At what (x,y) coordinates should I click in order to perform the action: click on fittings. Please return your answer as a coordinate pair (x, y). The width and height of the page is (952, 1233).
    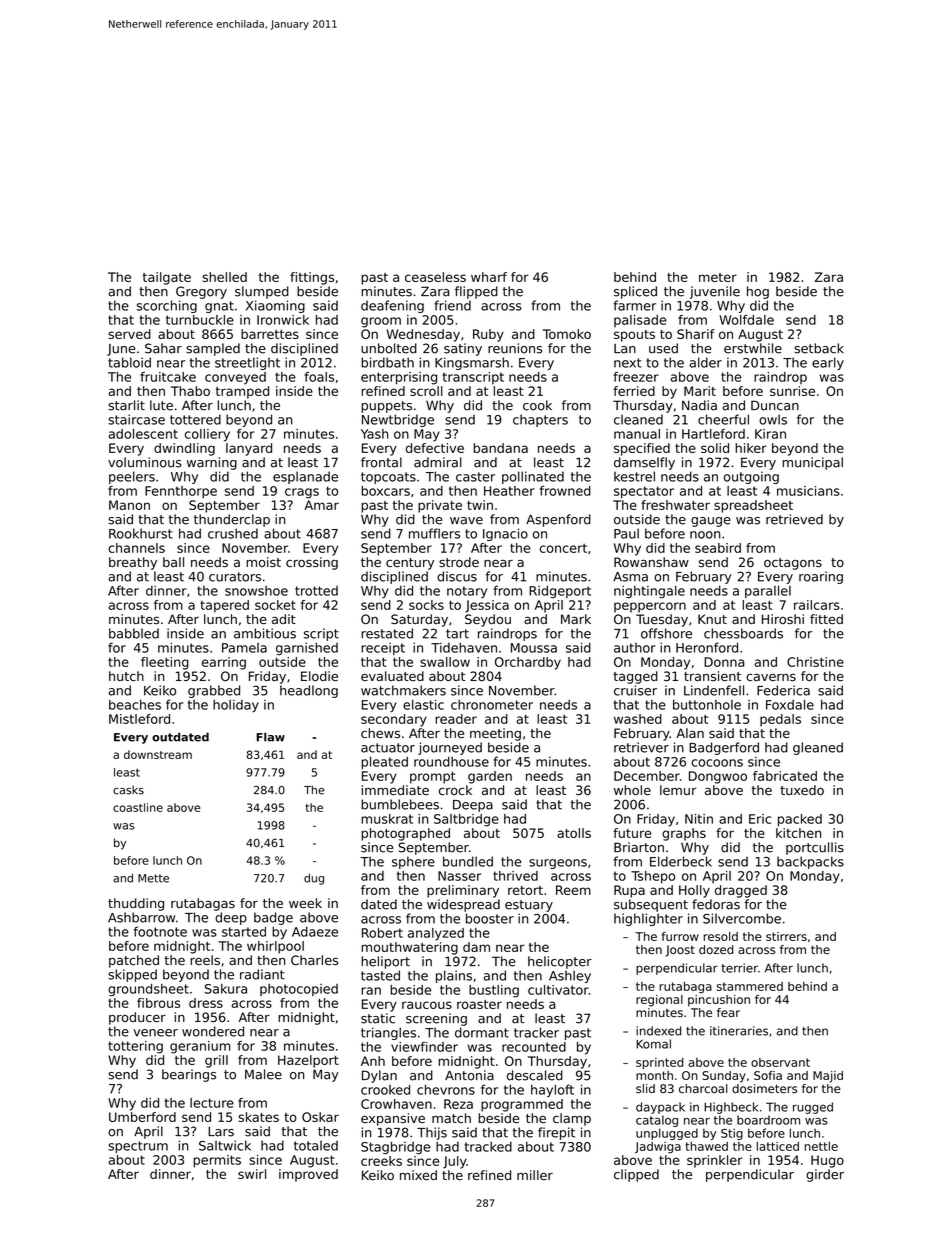
    Looking at the image, I should click on (312, 278).
